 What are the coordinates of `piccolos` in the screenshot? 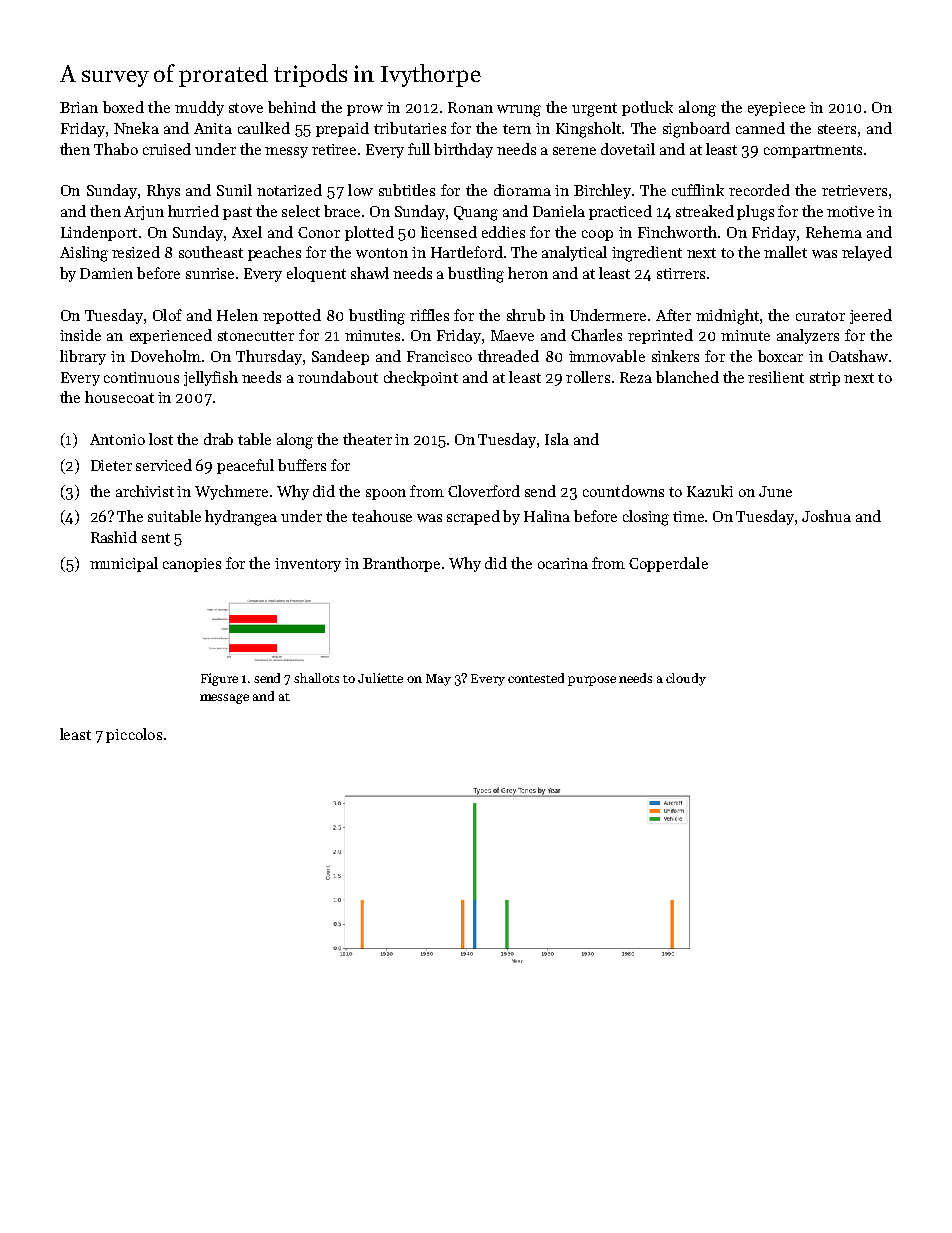 It's located at (134, 735).
